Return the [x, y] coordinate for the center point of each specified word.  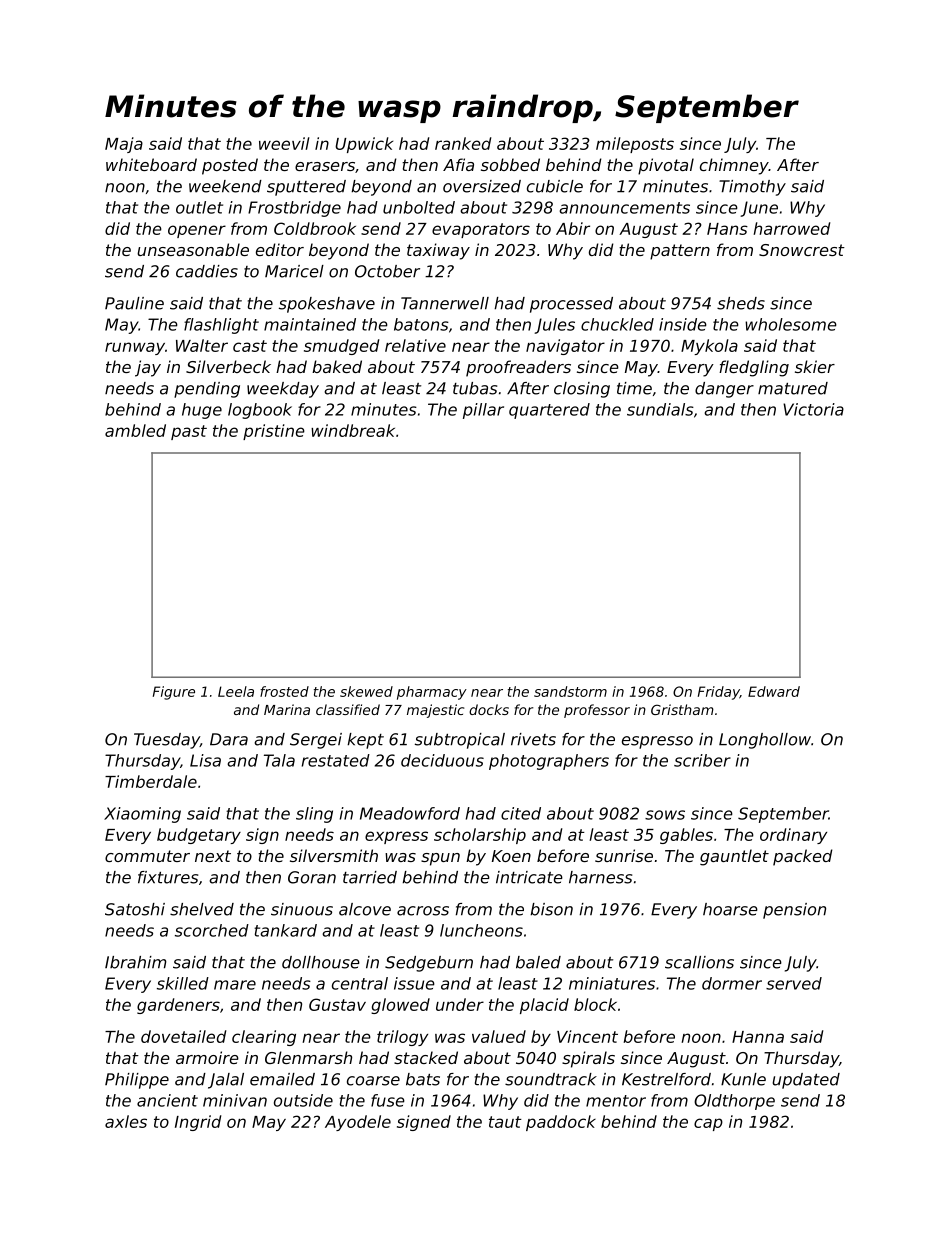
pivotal [666, 166]
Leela [236, 691]
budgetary [199, 836]
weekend [225, 186]
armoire [207, 1057]
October [387, 271]
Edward [774, 691]
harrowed [791, 228]
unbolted [419, 207]
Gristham [682, 709]
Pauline [134, 303]
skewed [366, 691]
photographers [549, 762]
